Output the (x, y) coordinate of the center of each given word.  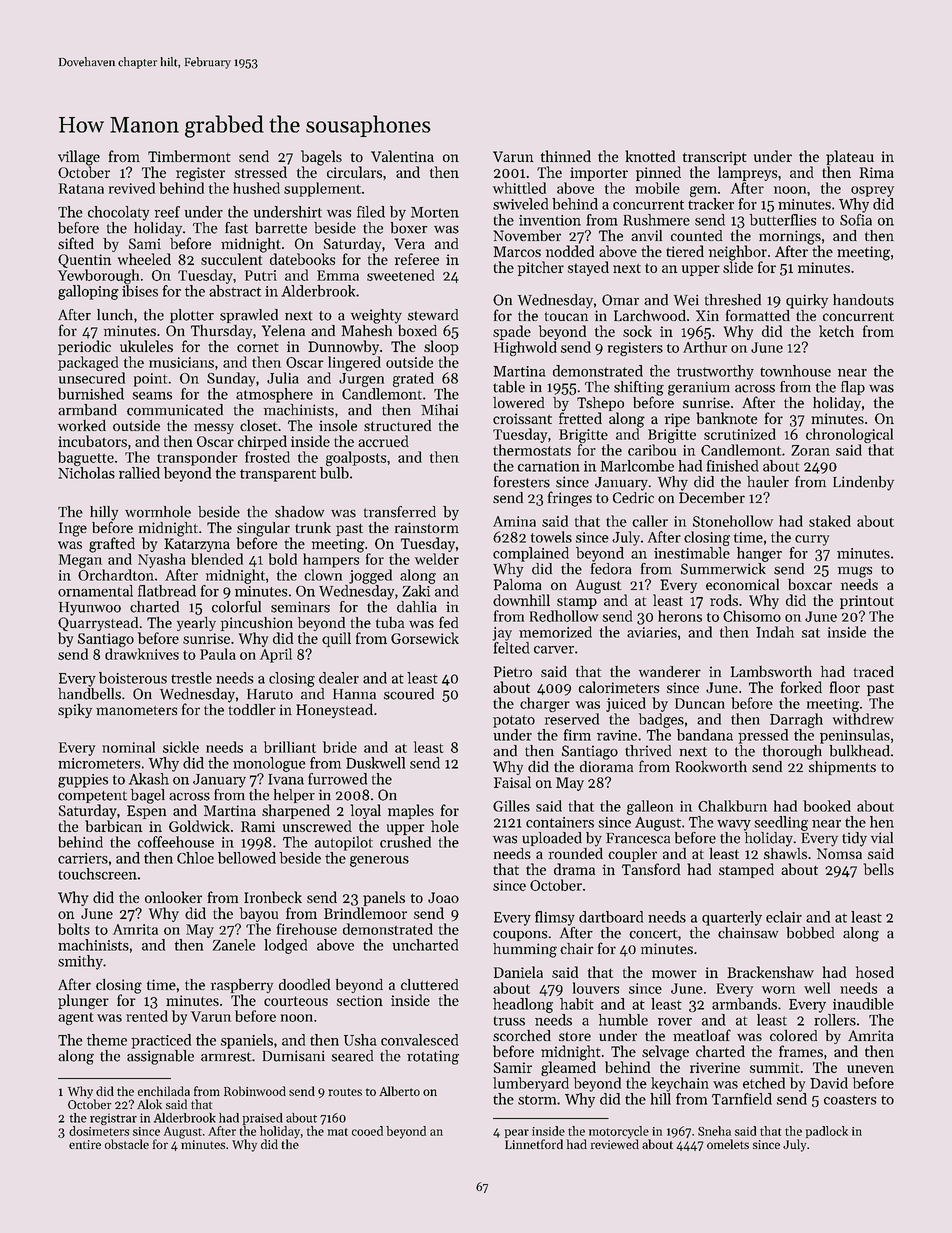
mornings (790, 237)
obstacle (127, 1144)
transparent (278, 475)
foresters (522, 482)
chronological (849, 435)
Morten (435, 212)
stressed (261, 172)
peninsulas (855, 736)
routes (345, 1092)
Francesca (638, 838)
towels (551, 537)
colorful (236, 607)
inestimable (692, 553)
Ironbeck (273, 897)
